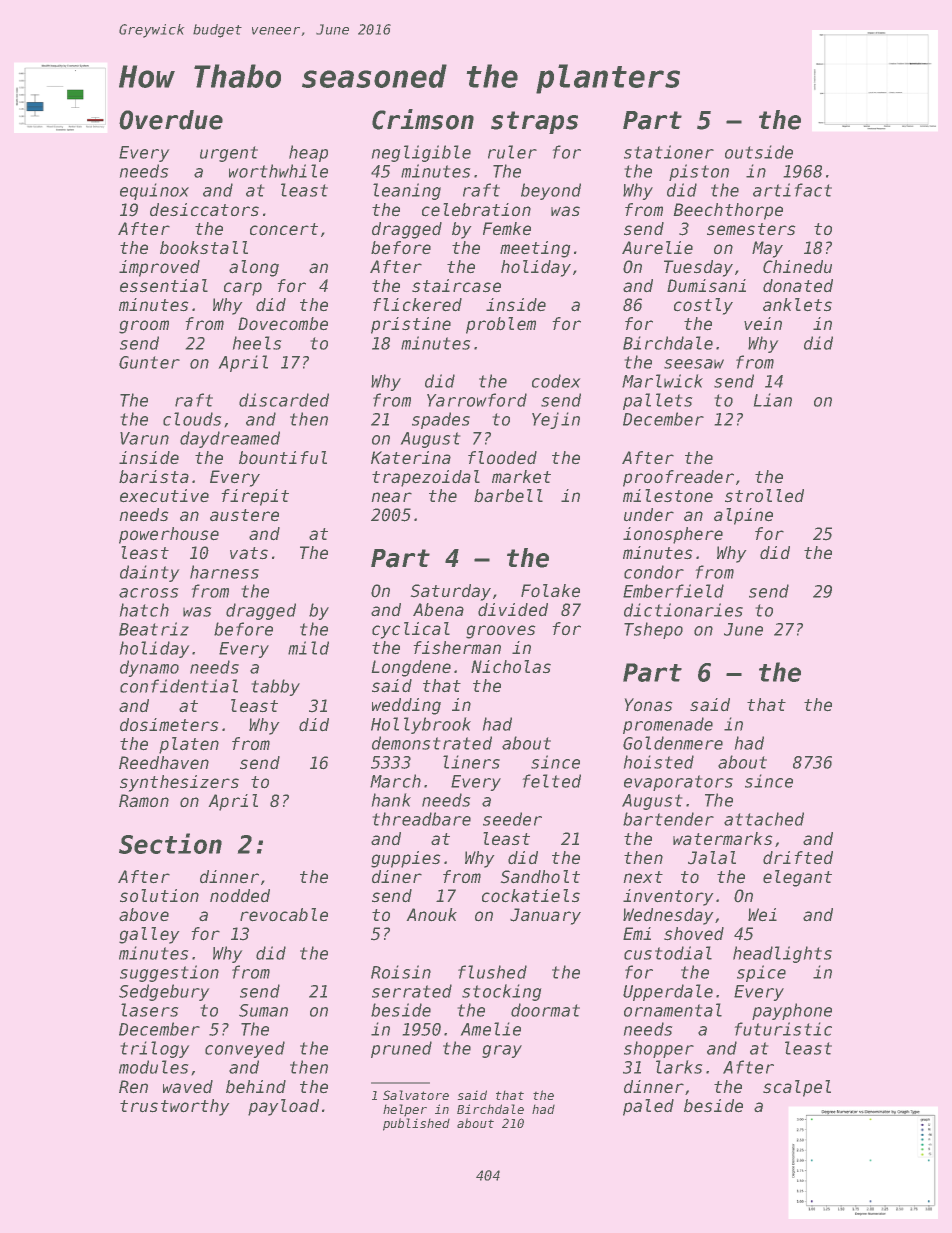 Image resolution: width=952 pixels, height=1233 pixels. Describe the element at coordinates (438, 609) in the screenshot. I see `Abena` at that location.
